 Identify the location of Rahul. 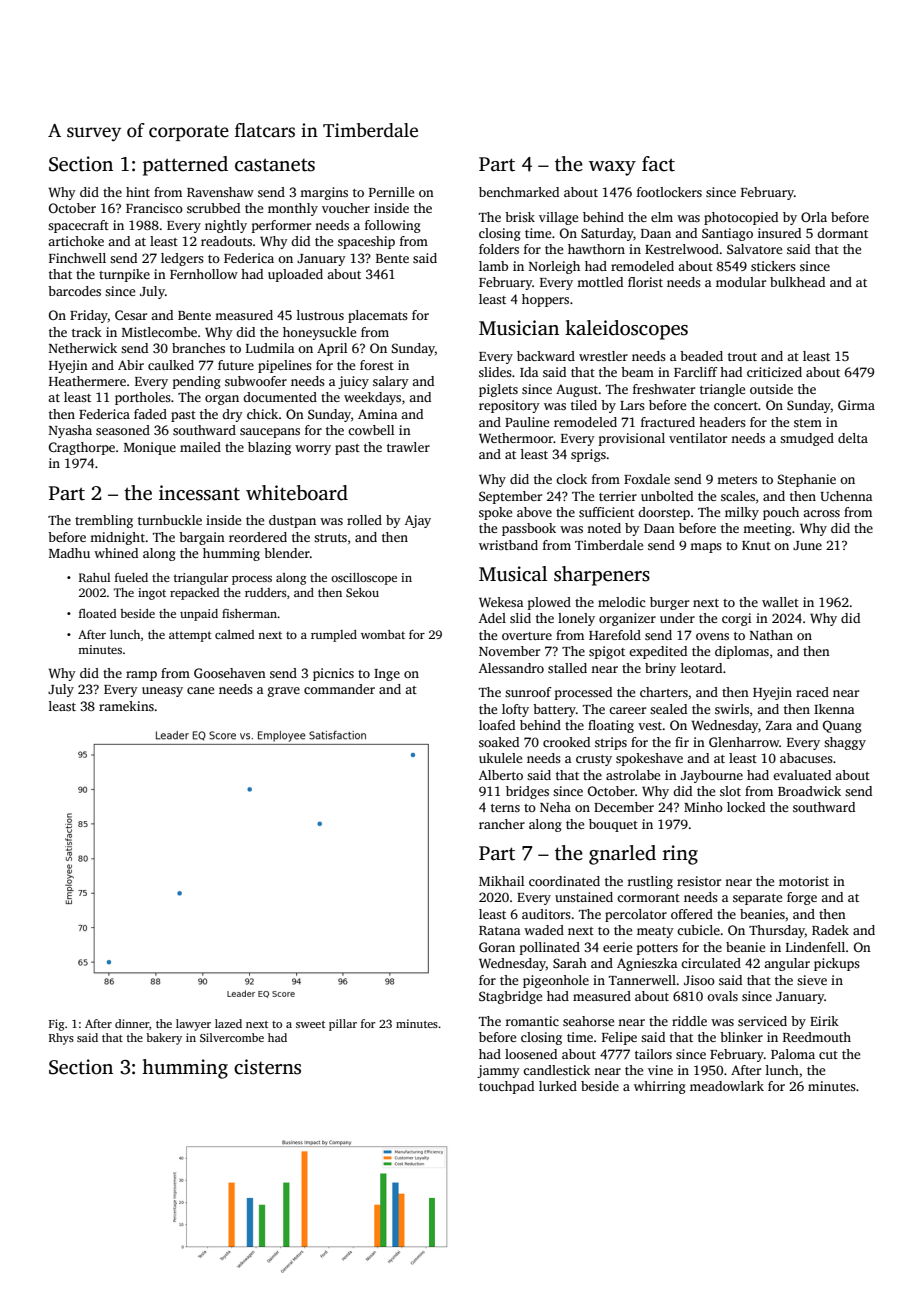
(94, 577).
